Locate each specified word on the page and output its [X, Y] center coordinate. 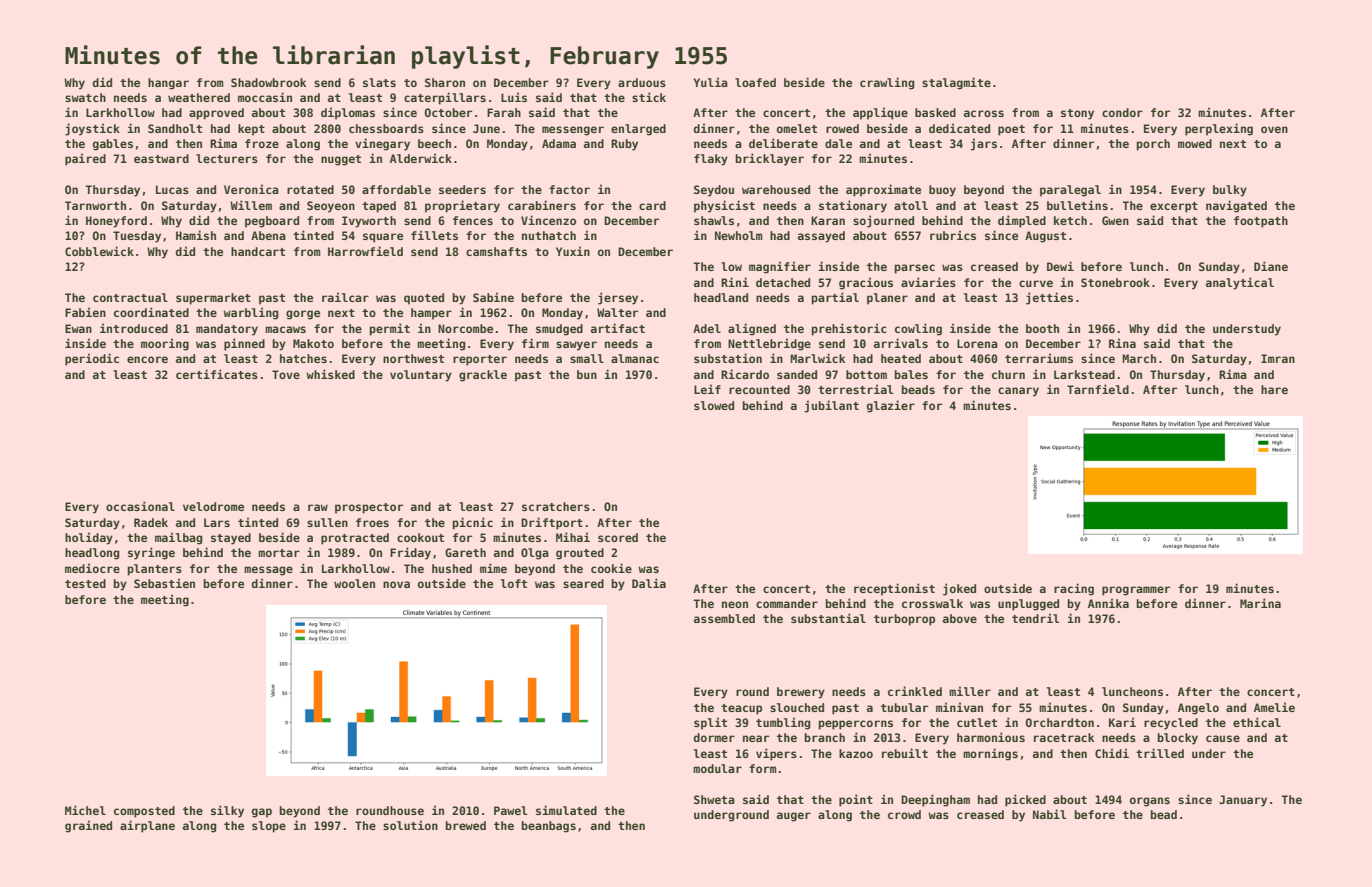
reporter [480, 360]
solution [410, 825]
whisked [330, 374]
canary [1018, 392]
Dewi [1060, 266]
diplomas [348, 113]
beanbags [548, 827]
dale [838, 143]
